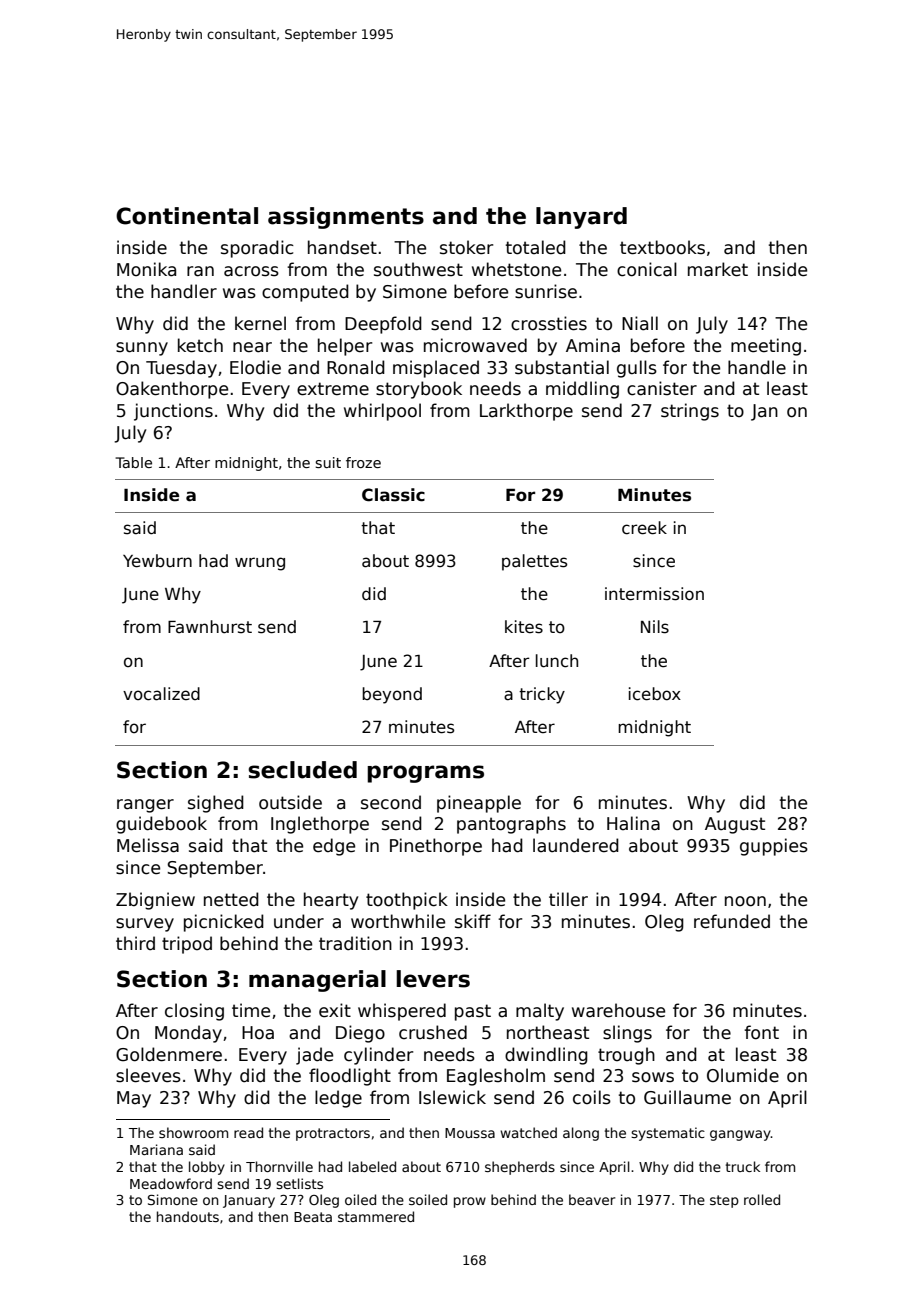 The width and height of the screenshot is (924, 1308). What do you see at coordinates (133, 462) in the screenshot?
I see `Table` at bounding box center [133, 462].
